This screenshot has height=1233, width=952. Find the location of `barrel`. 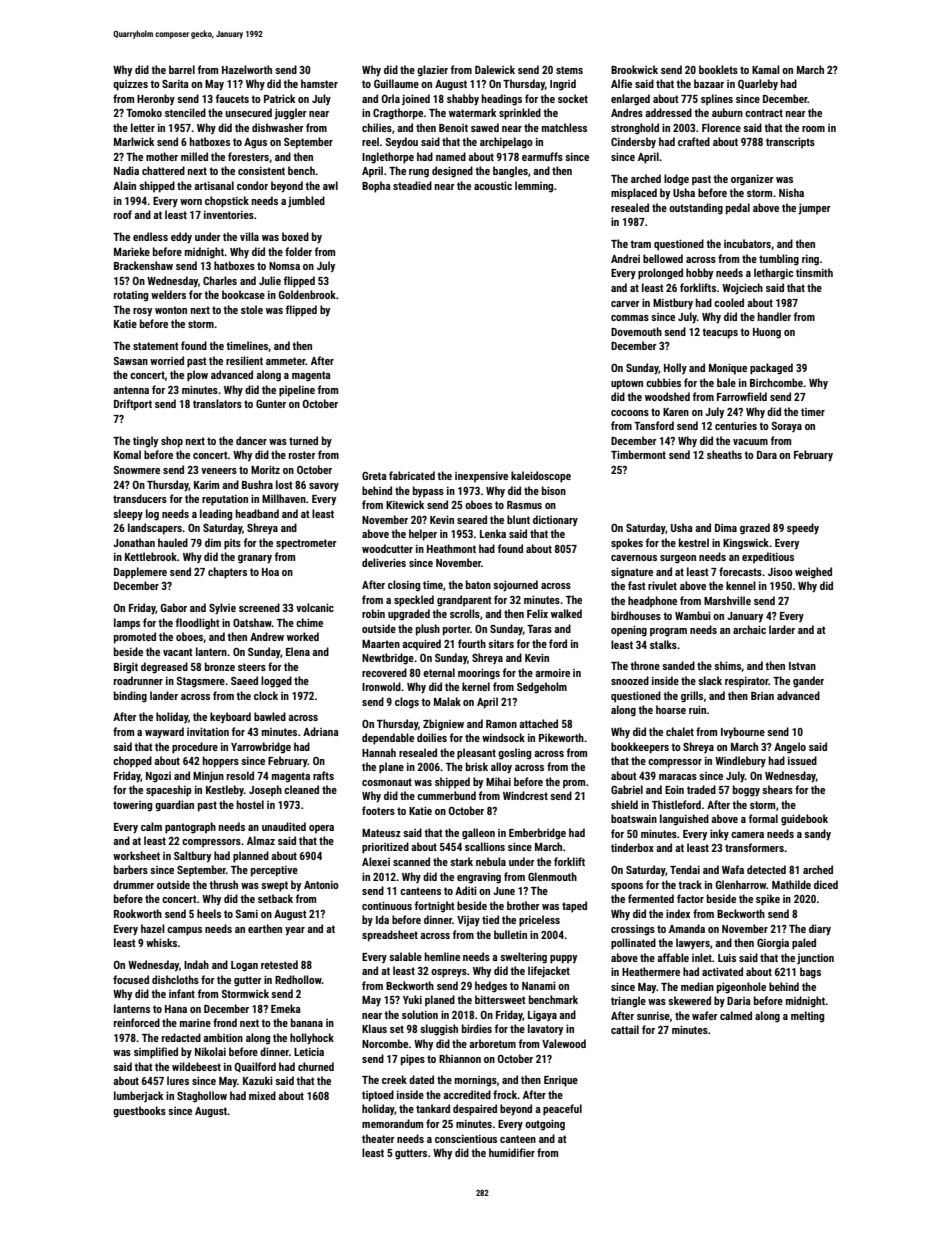

barrel is located at coordinates (182, 69).
